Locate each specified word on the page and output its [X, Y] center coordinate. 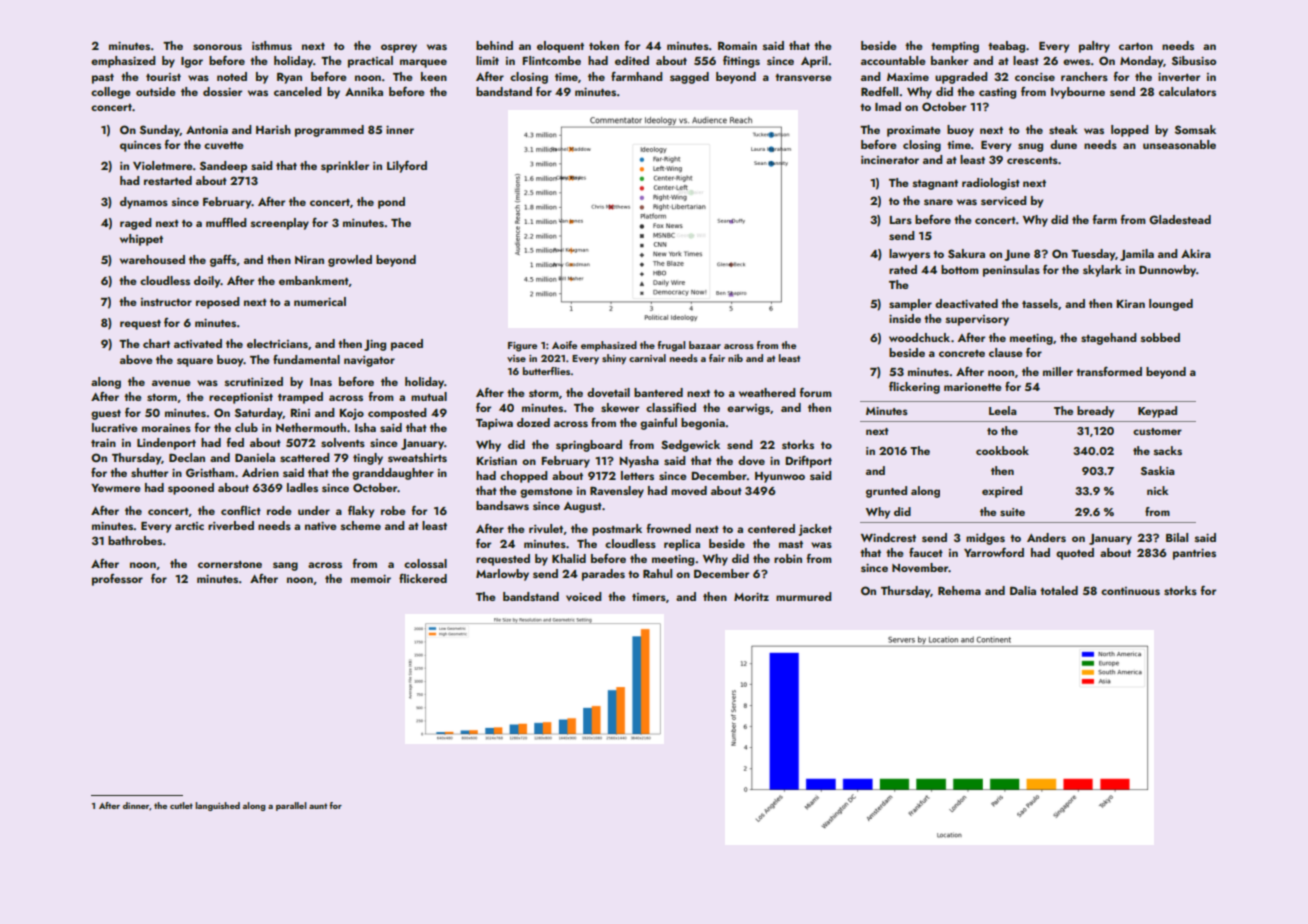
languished [217, 806]
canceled [298, 91]
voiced [584, 596]
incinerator [890, 160]
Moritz [751, 596]
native [321, 525]
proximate [914, 131]
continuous [1130, 591]
